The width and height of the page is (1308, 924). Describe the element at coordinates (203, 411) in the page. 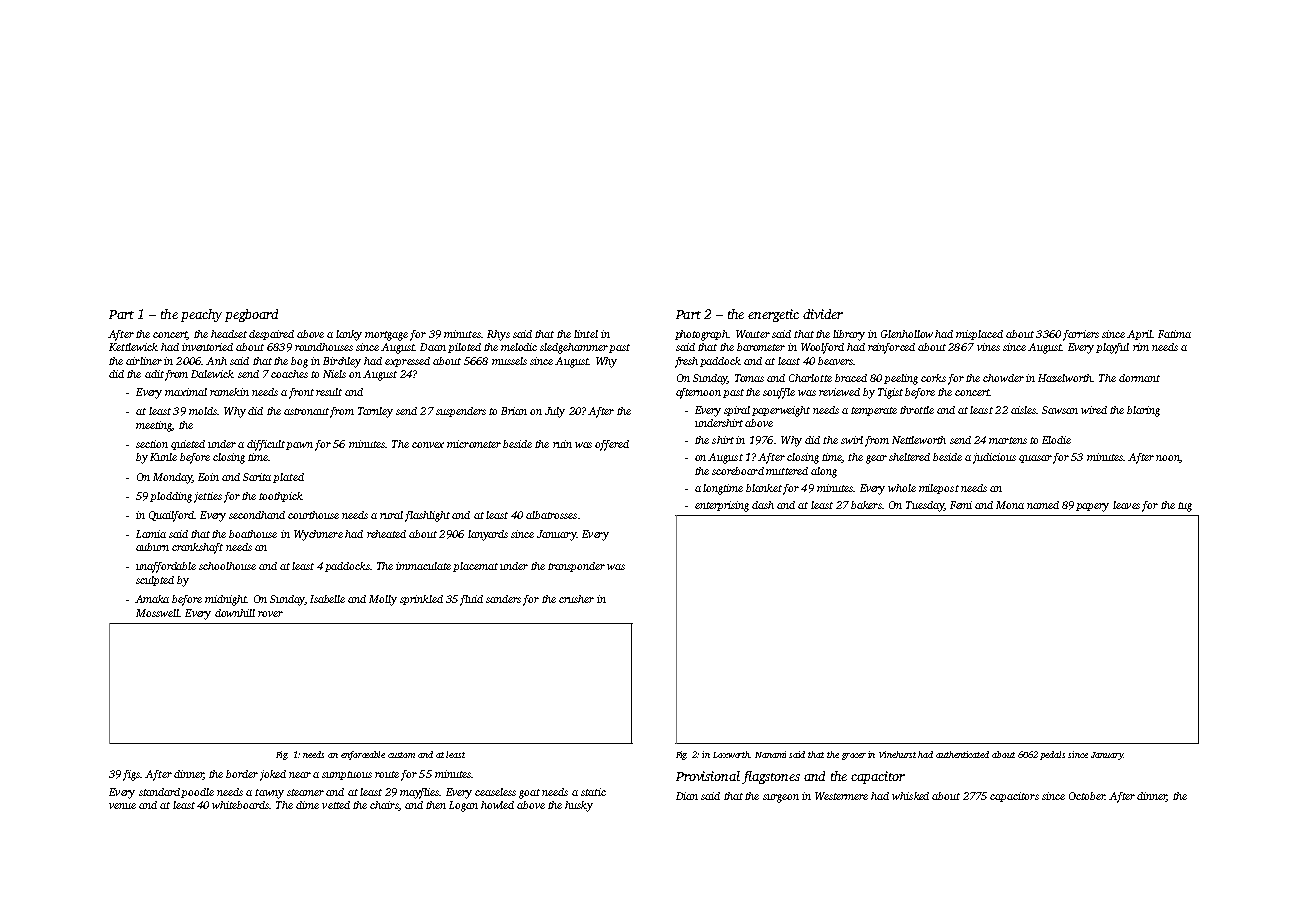

I see `molds` at that location.
